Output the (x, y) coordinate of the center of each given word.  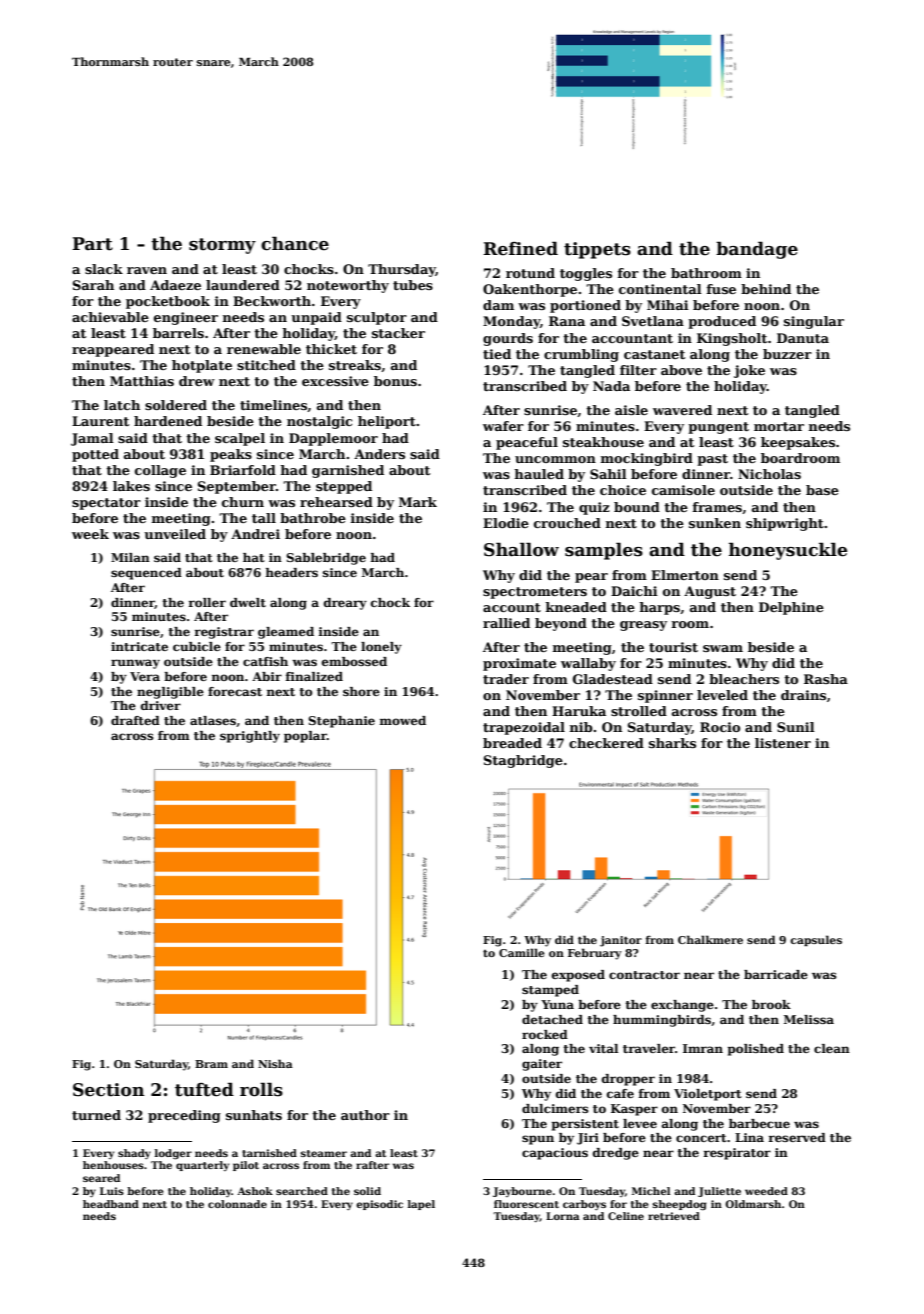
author (365, 1115)
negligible (170, 693)
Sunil (796, 727)
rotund (530, 273)
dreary (345, 604)
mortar (779, 426)
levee (640, 1123)
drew (197, 381)
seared (101, 1178)
